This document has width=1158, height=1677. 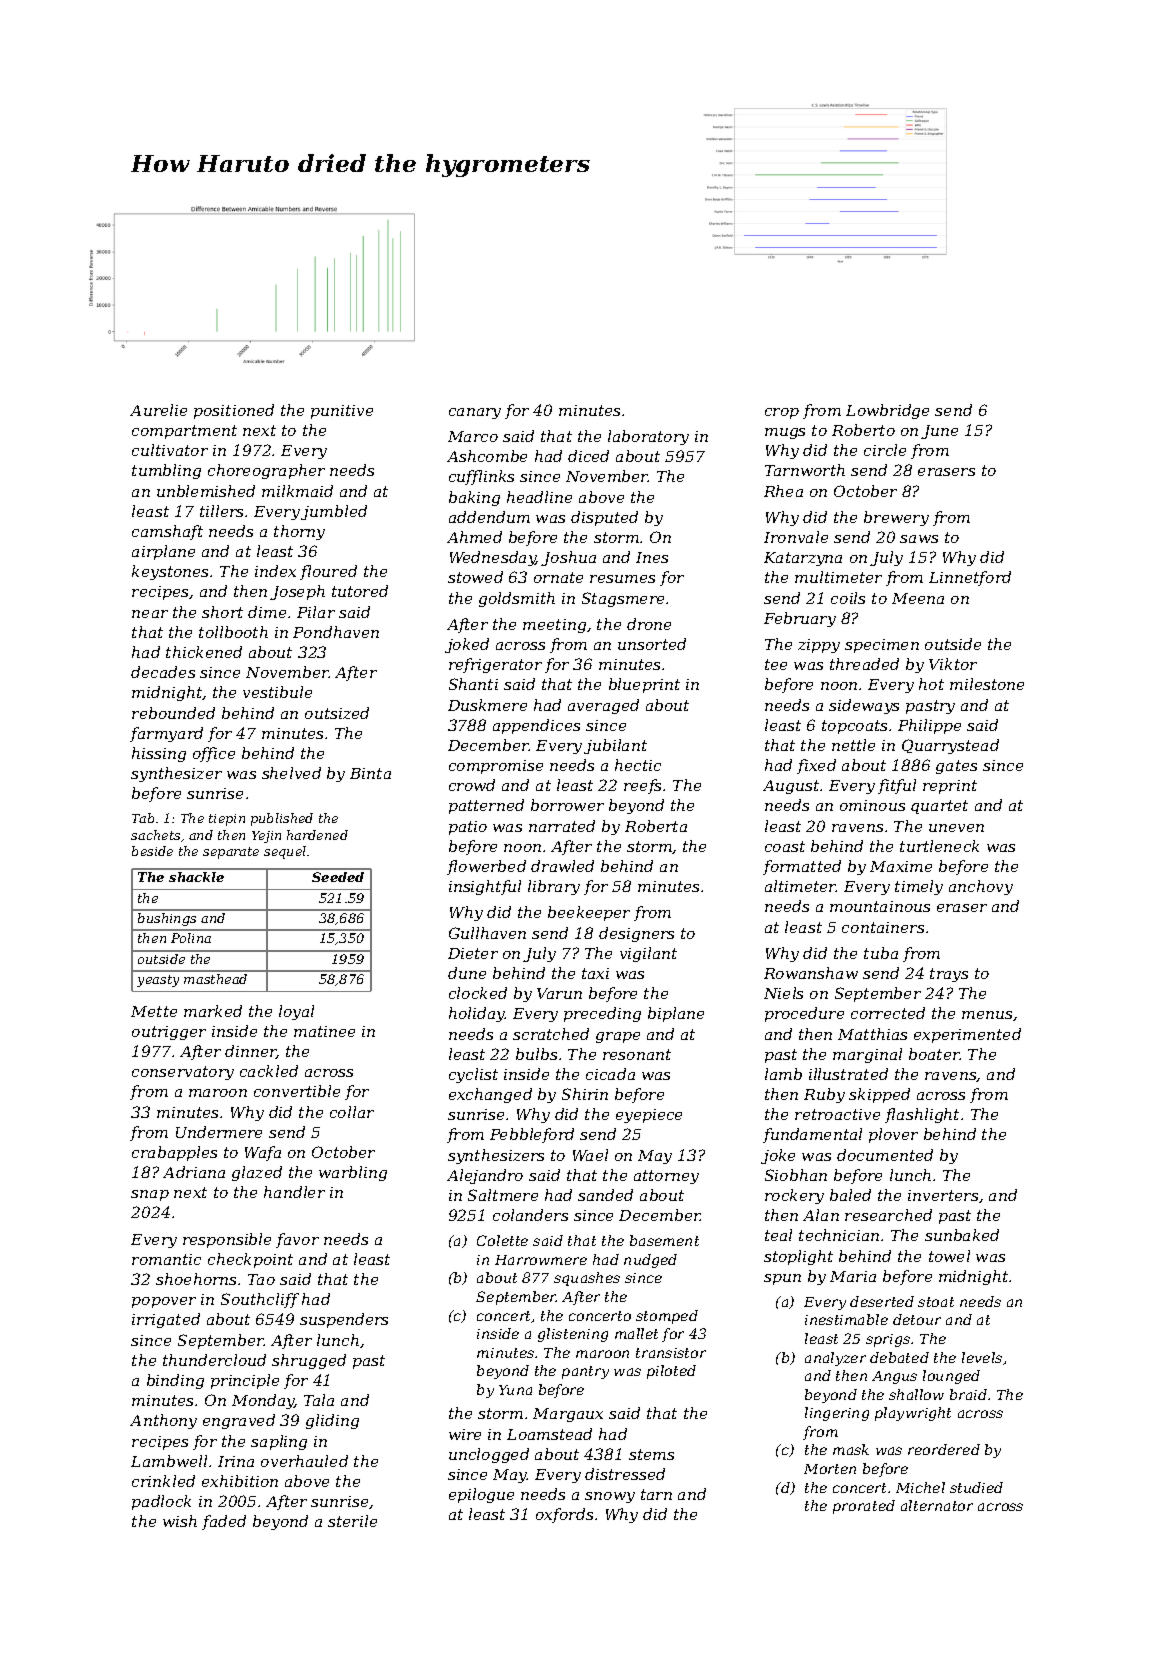 I want to click on compartment, so click(x=184, y=432).
